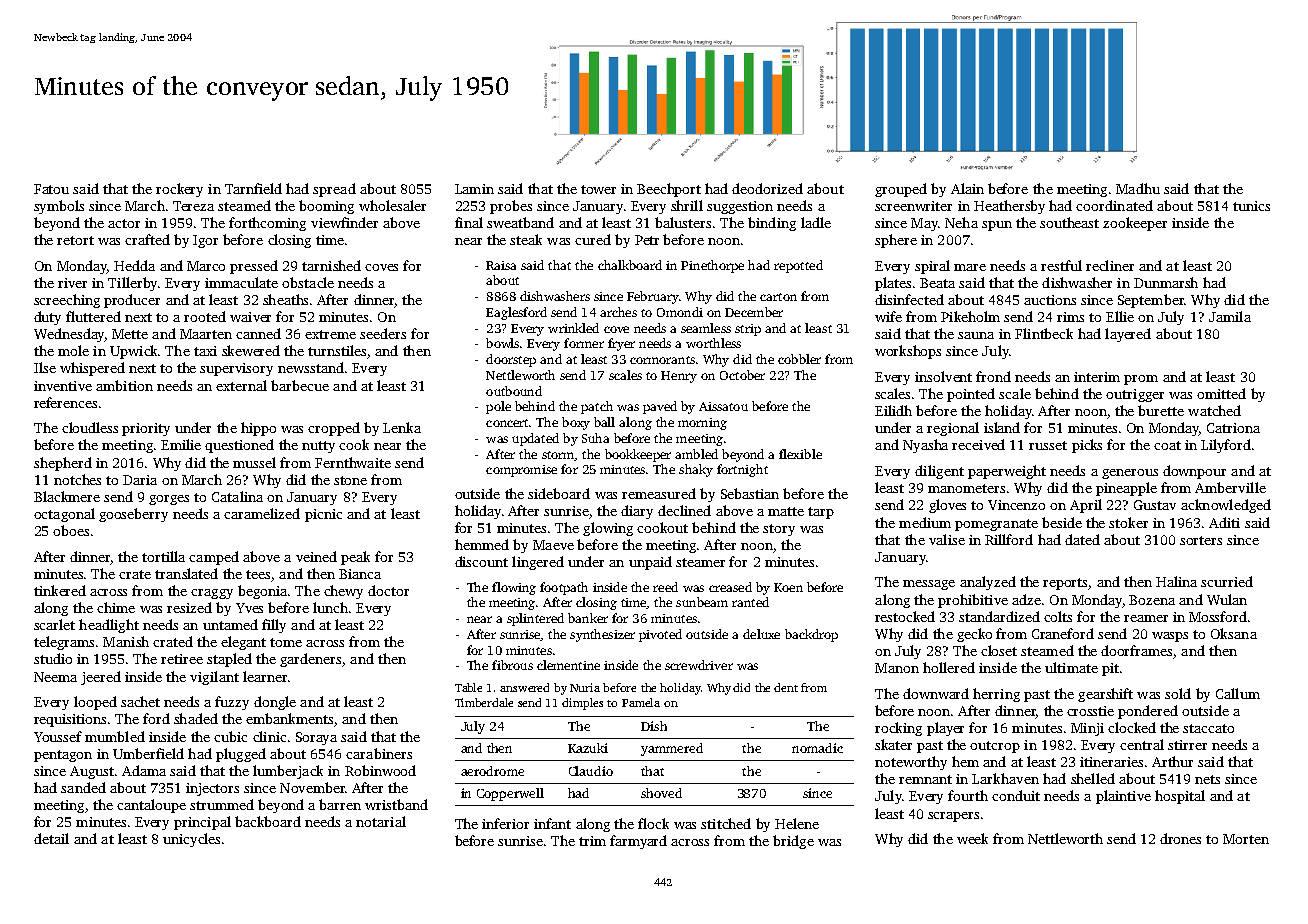 The height and width of the document is (924, 1308). What do you see at coordinates (1026, 599) in the document?
I see `adze` at bounding box center [1026, 599].
